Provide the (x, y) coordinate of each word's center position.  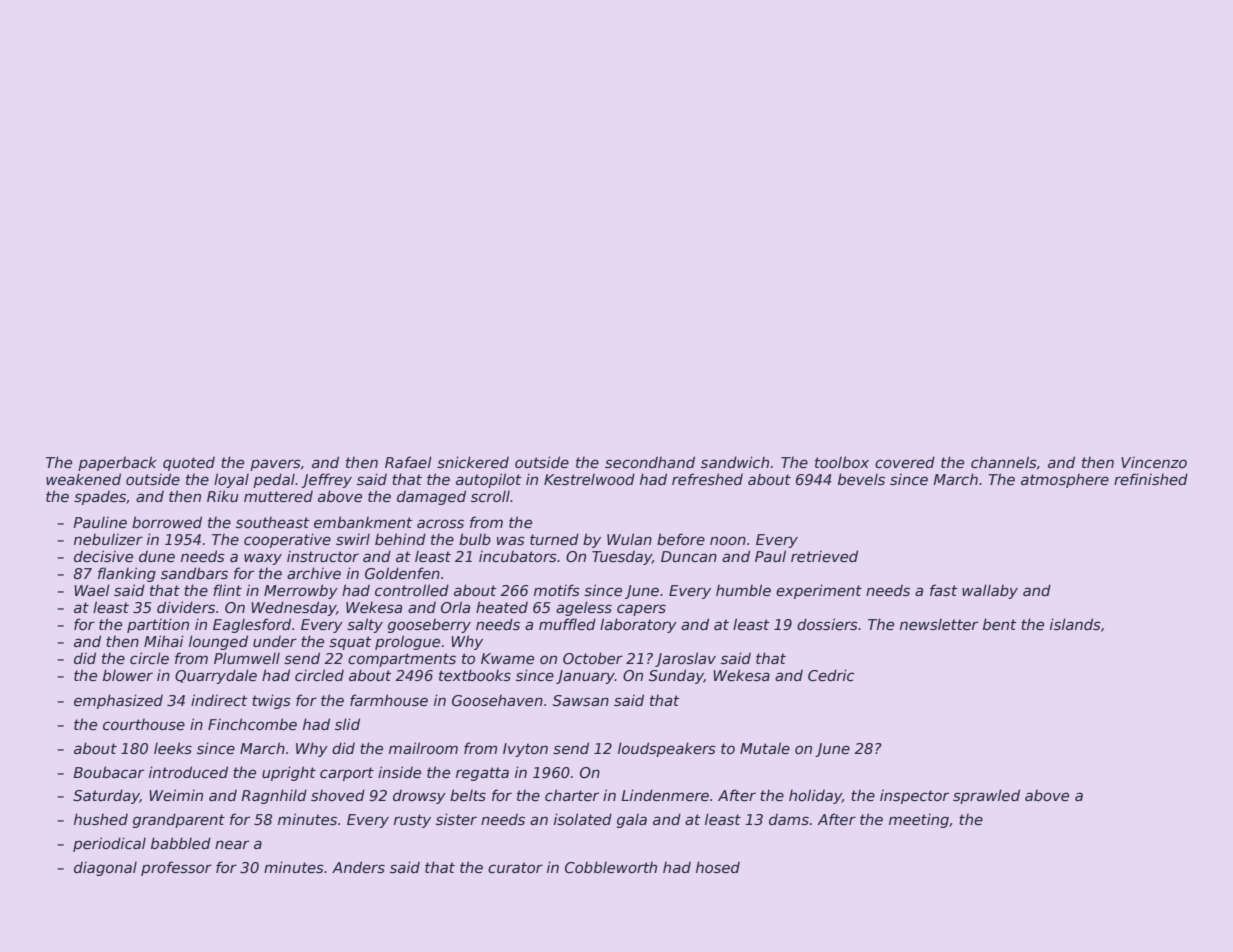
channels (1004, 462)
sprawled (986, 796)
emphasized (118, 701)
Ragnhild (274, 796)
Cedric (831, 675)
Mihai (164, 641)
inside (399, 772)
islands (1075, 624)
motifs (557, 590)
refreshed (707, 479)
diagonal (105, 868)
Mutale (765, 748)
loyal (231, 480)
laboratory (638, 625)
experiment (819, 591)
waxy (263, 559)
